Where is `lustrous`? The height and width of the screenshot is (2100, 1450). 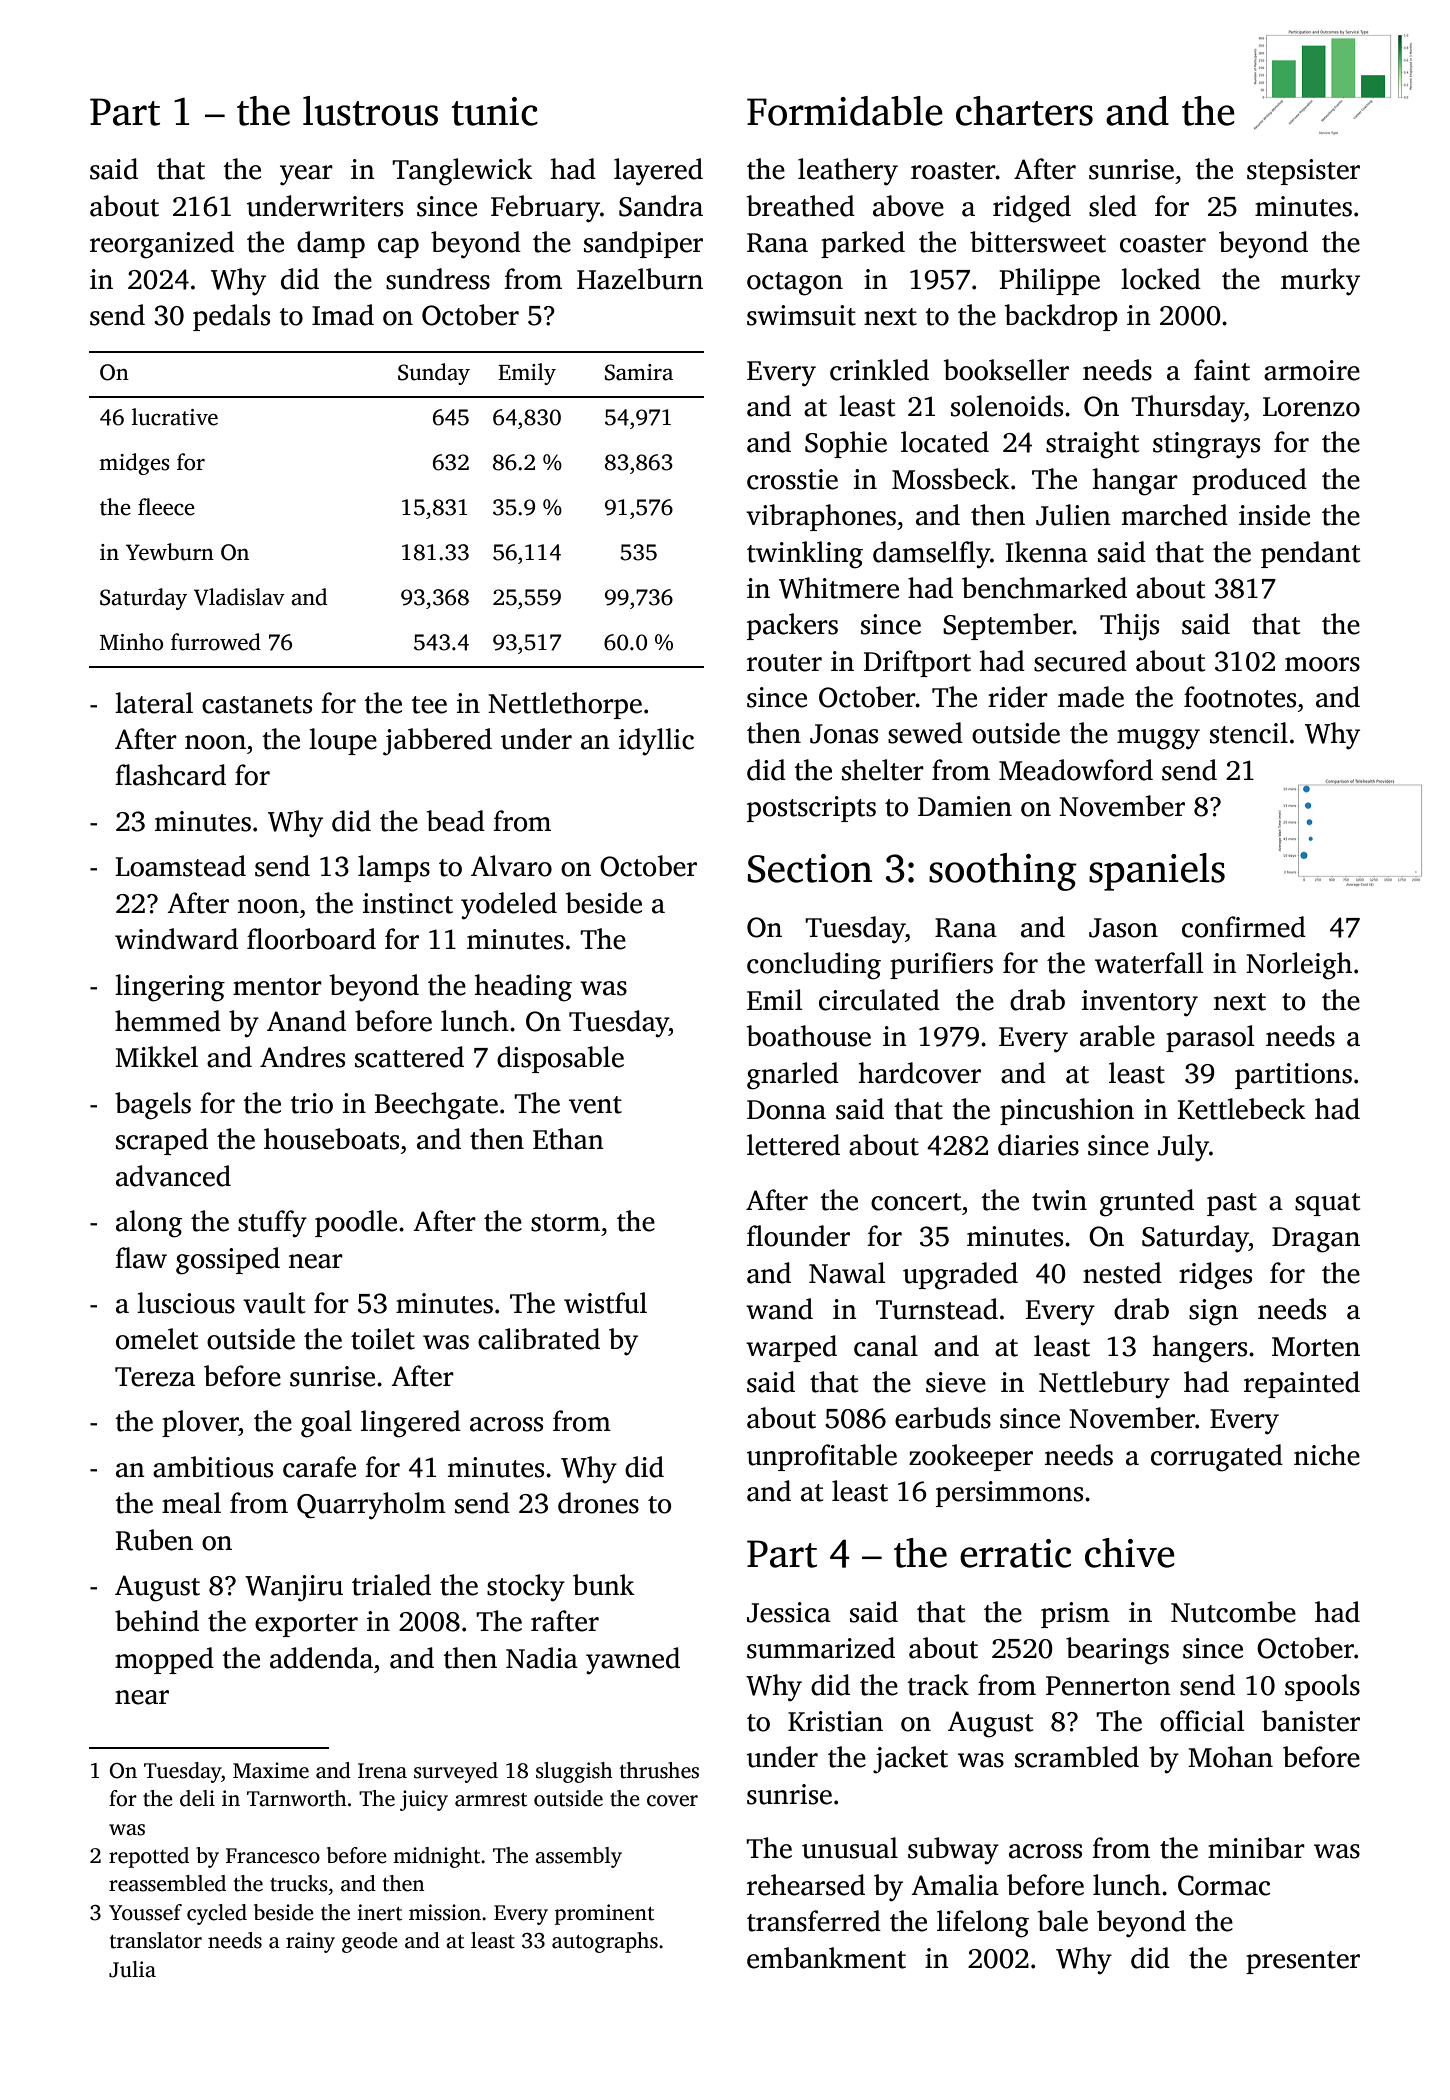 lustrous is located at coordinates (370, 111).
